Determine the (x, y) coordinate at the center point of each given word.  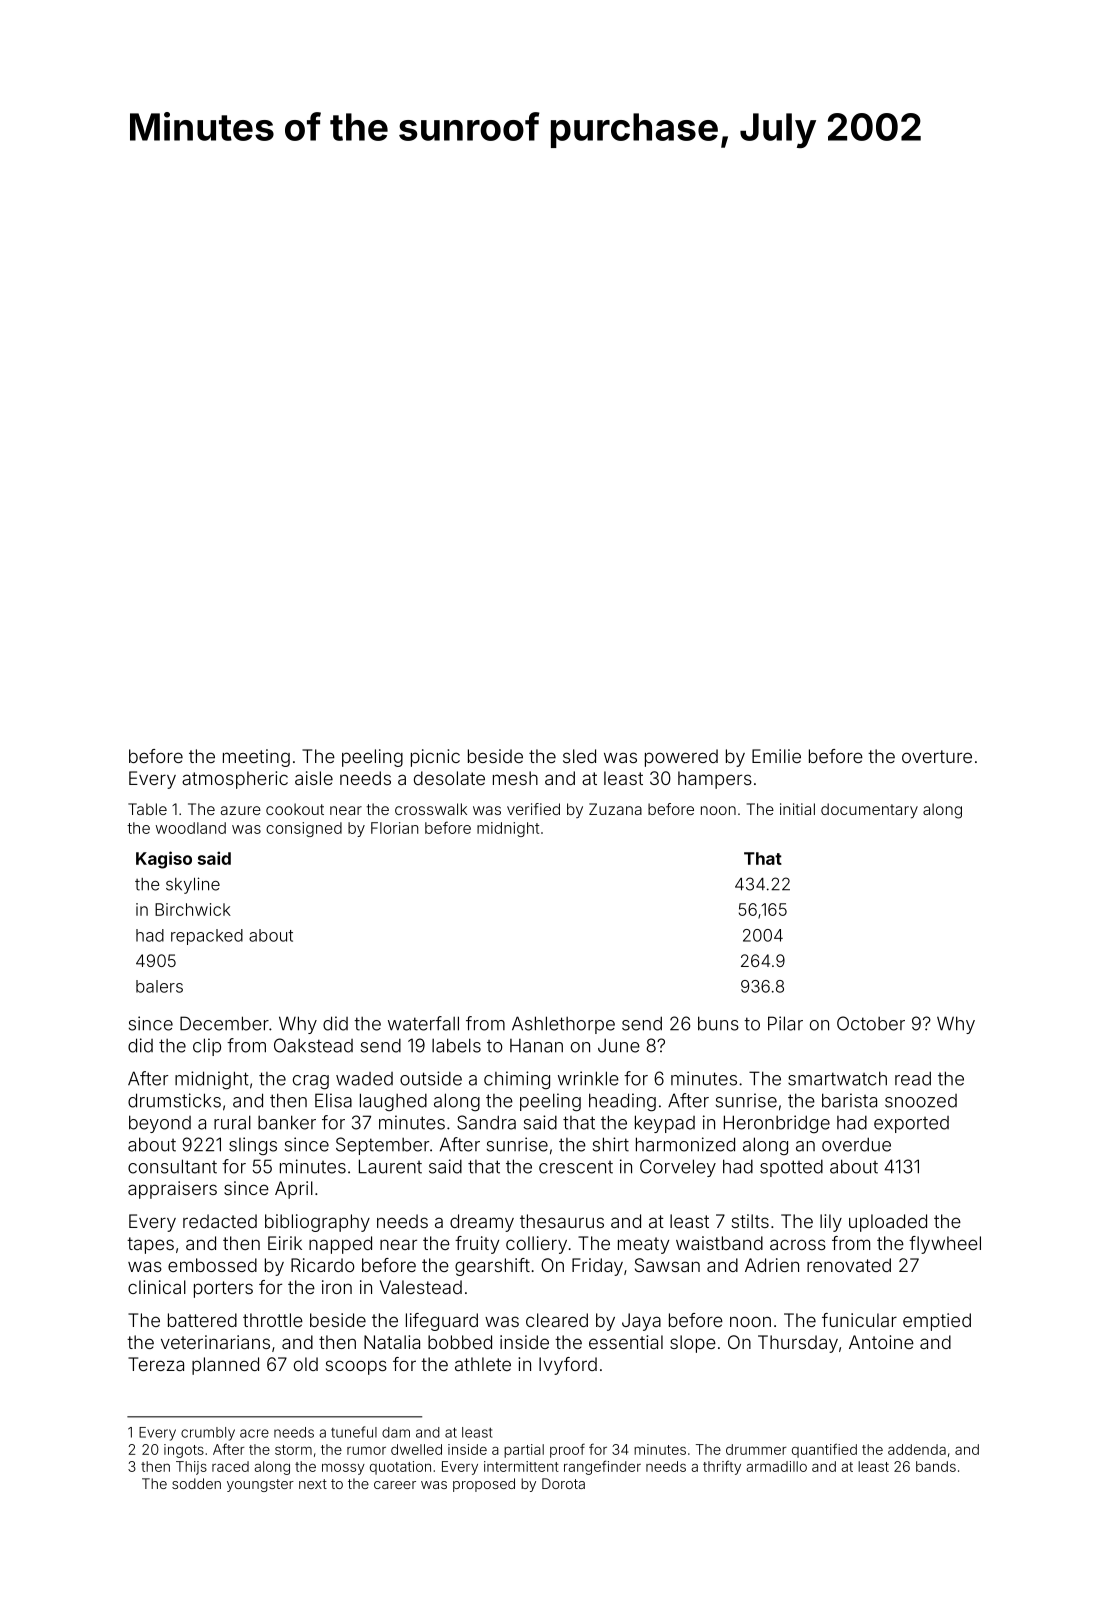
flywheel (945, 1245)
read (913, 1078)
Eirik (285, 1243)
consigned (304, 829)
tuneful (354, 1432)
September (382, 1146)
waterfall (423, 1023)
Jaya (641, 1322)
